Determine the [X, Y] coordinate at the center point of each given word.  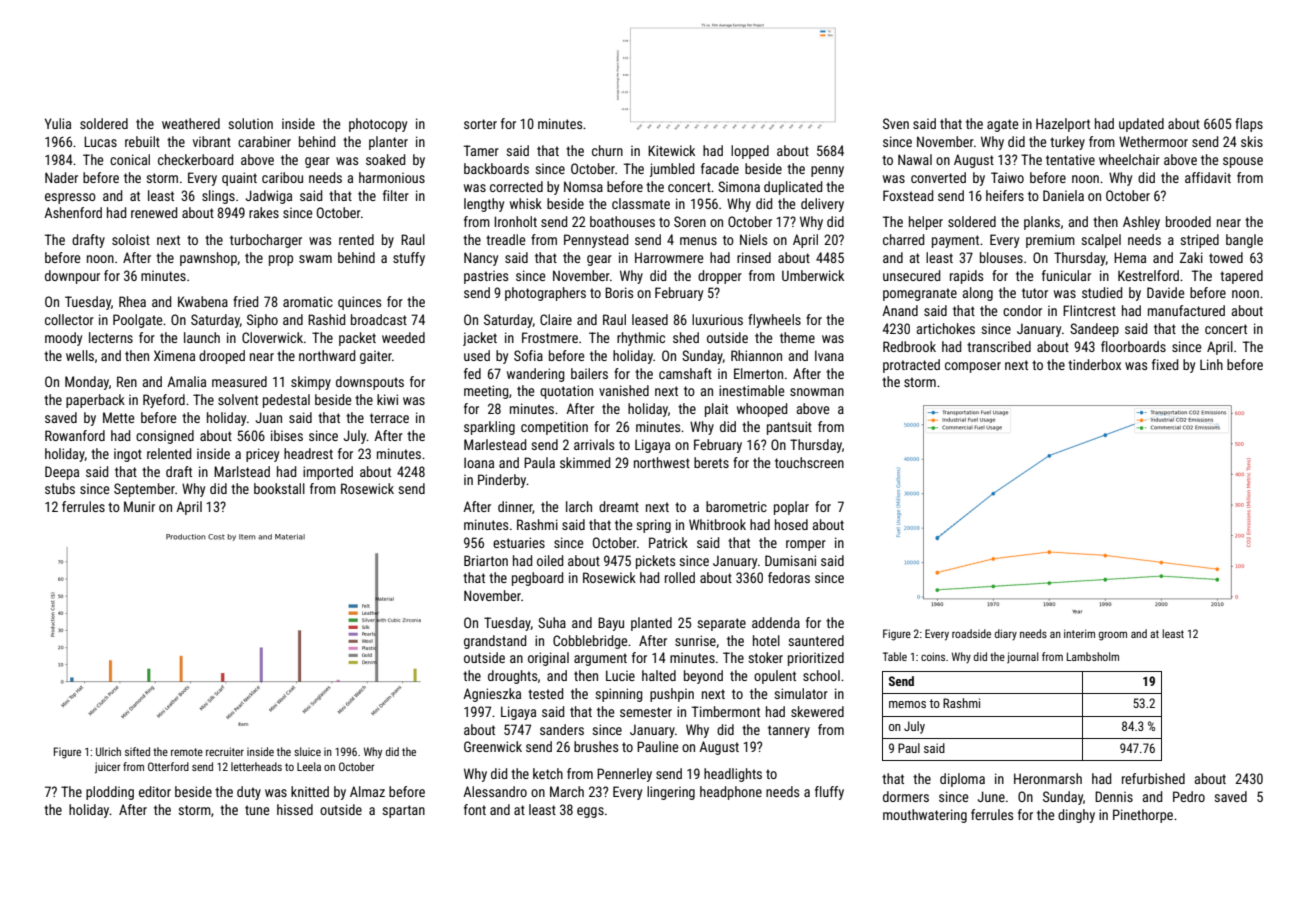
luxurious [717, 319]
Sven [896, 123]
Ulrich [108, 751]
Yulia [58, 123]
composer [973, 367]
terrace [389, 418]
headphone [731, 793]
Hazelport [1063, 125]
